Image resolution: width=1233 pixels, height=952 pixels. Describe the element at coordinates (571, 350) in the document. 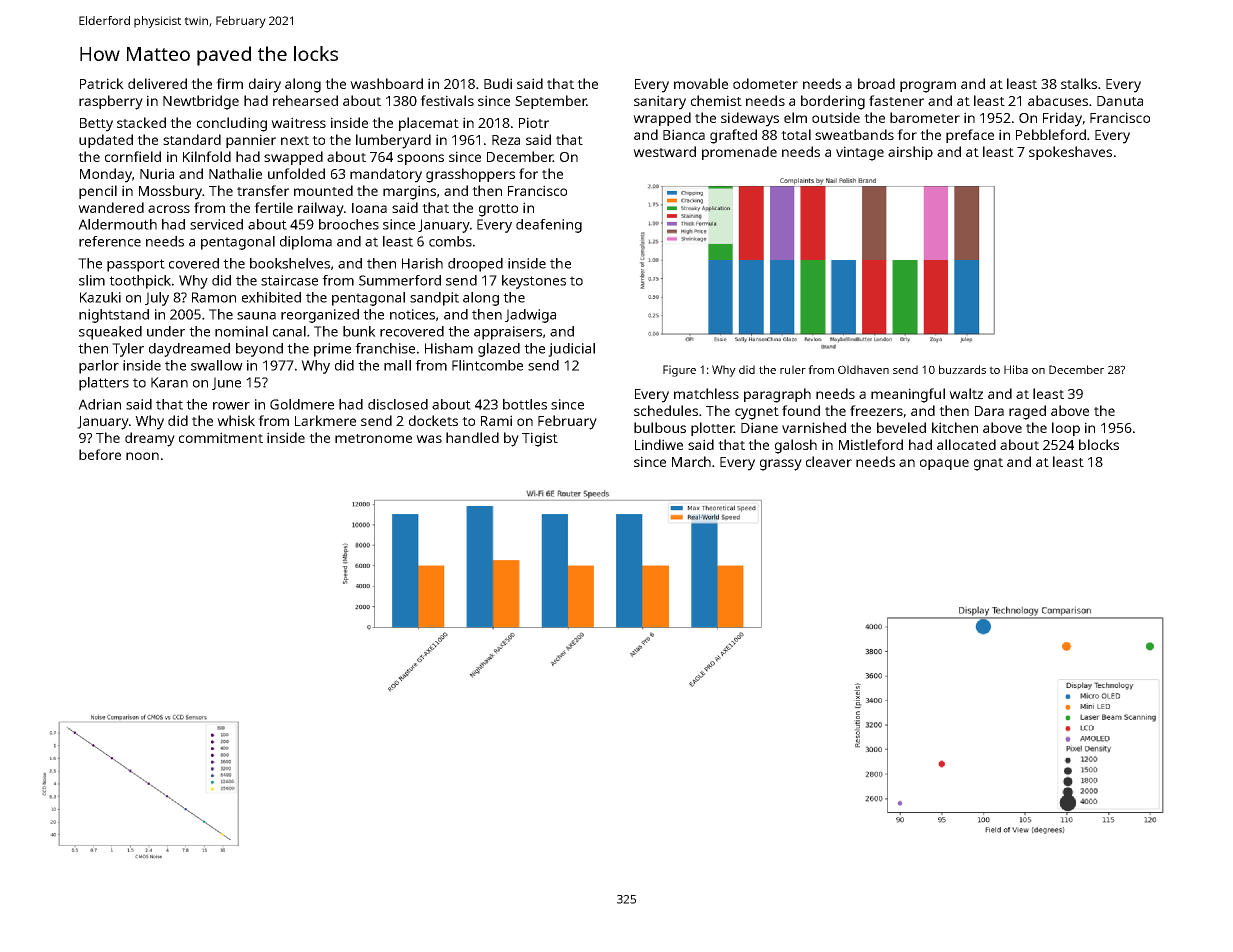

I see `judicial` at that location.
